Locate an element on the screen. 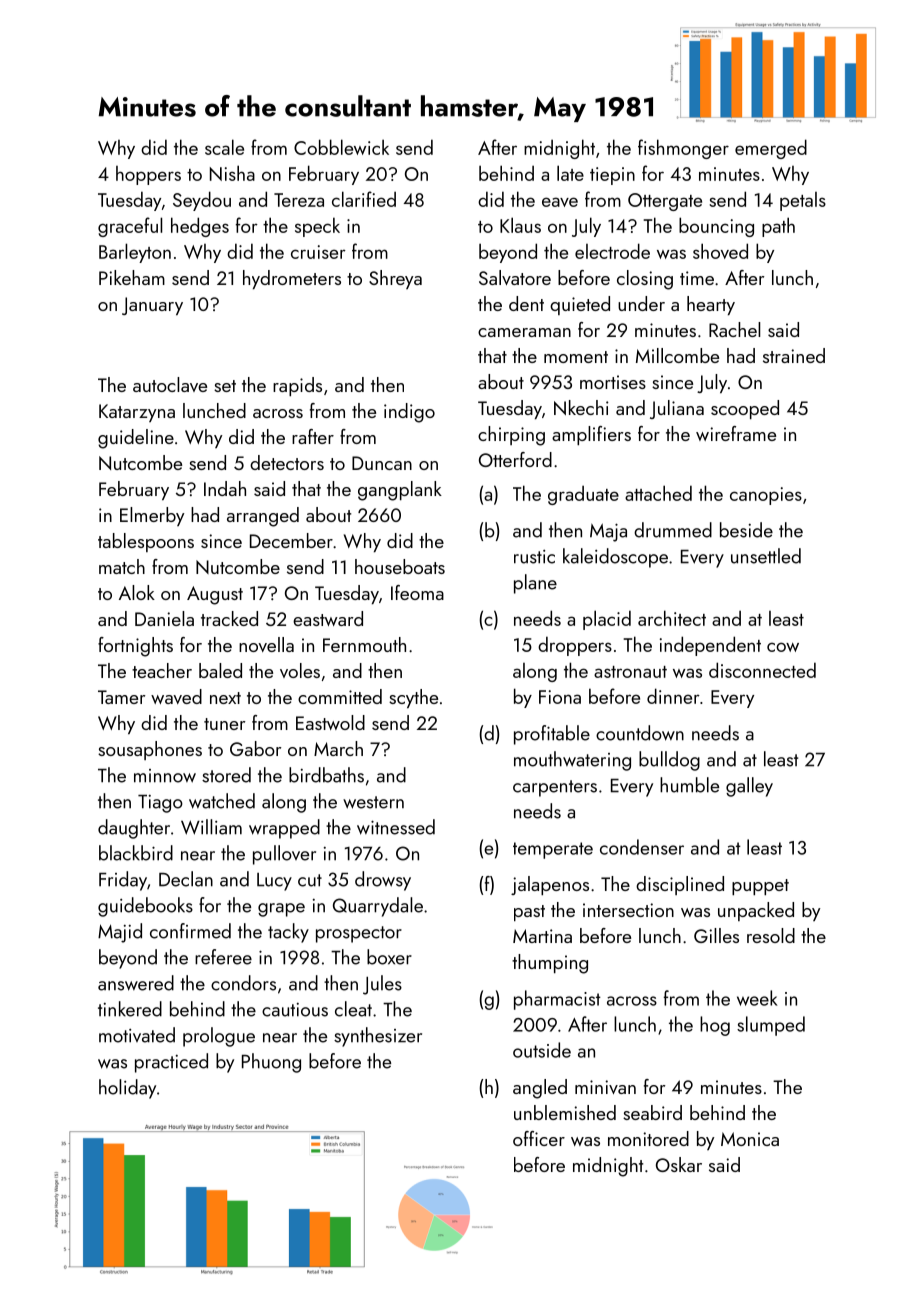 The height and width of the screenshot is (1311, 924). slumped is located at coordinates (771, 1026).
